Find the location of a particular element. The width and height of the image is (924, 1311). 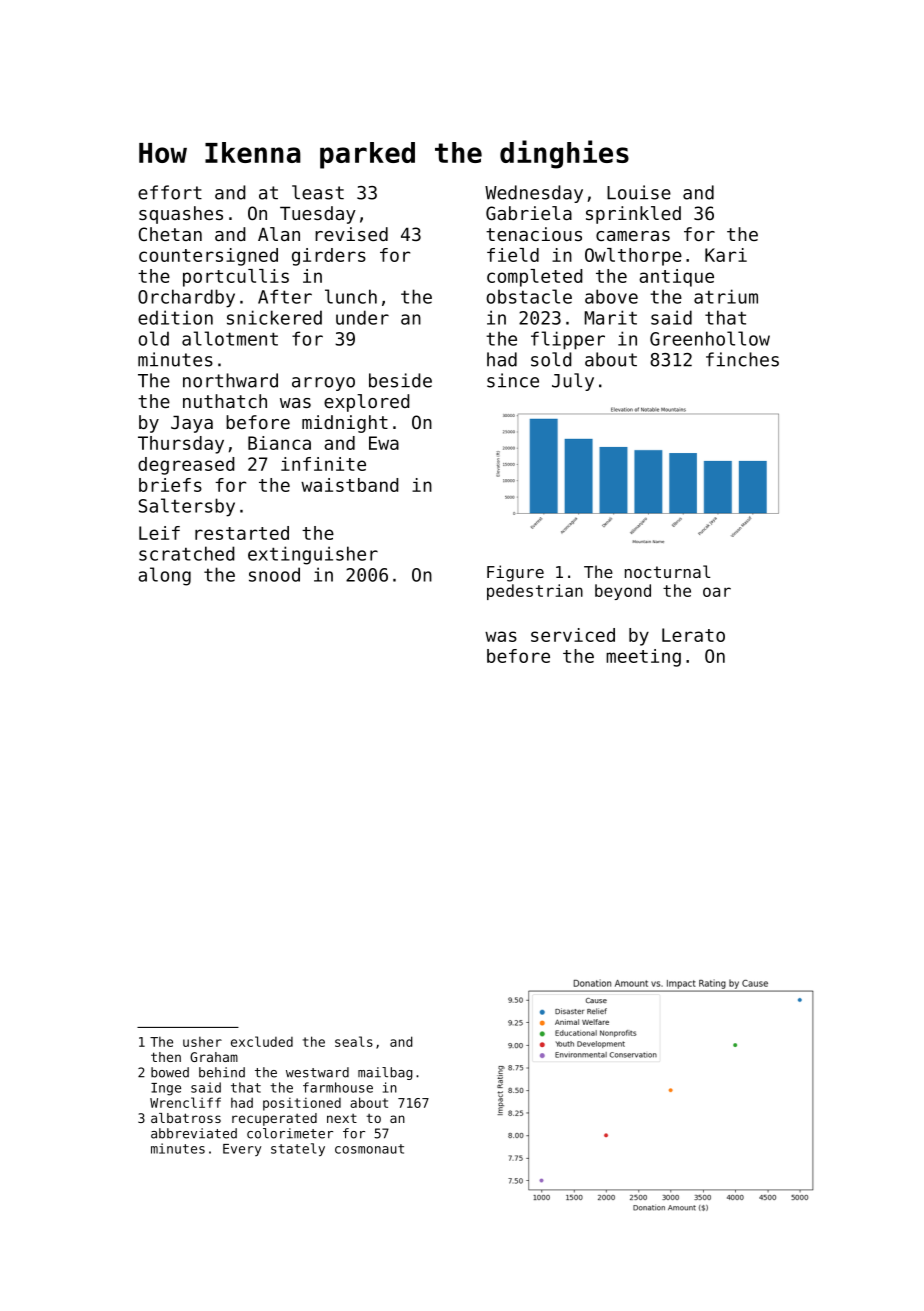

briefs is located at coordinates (170, 485).
